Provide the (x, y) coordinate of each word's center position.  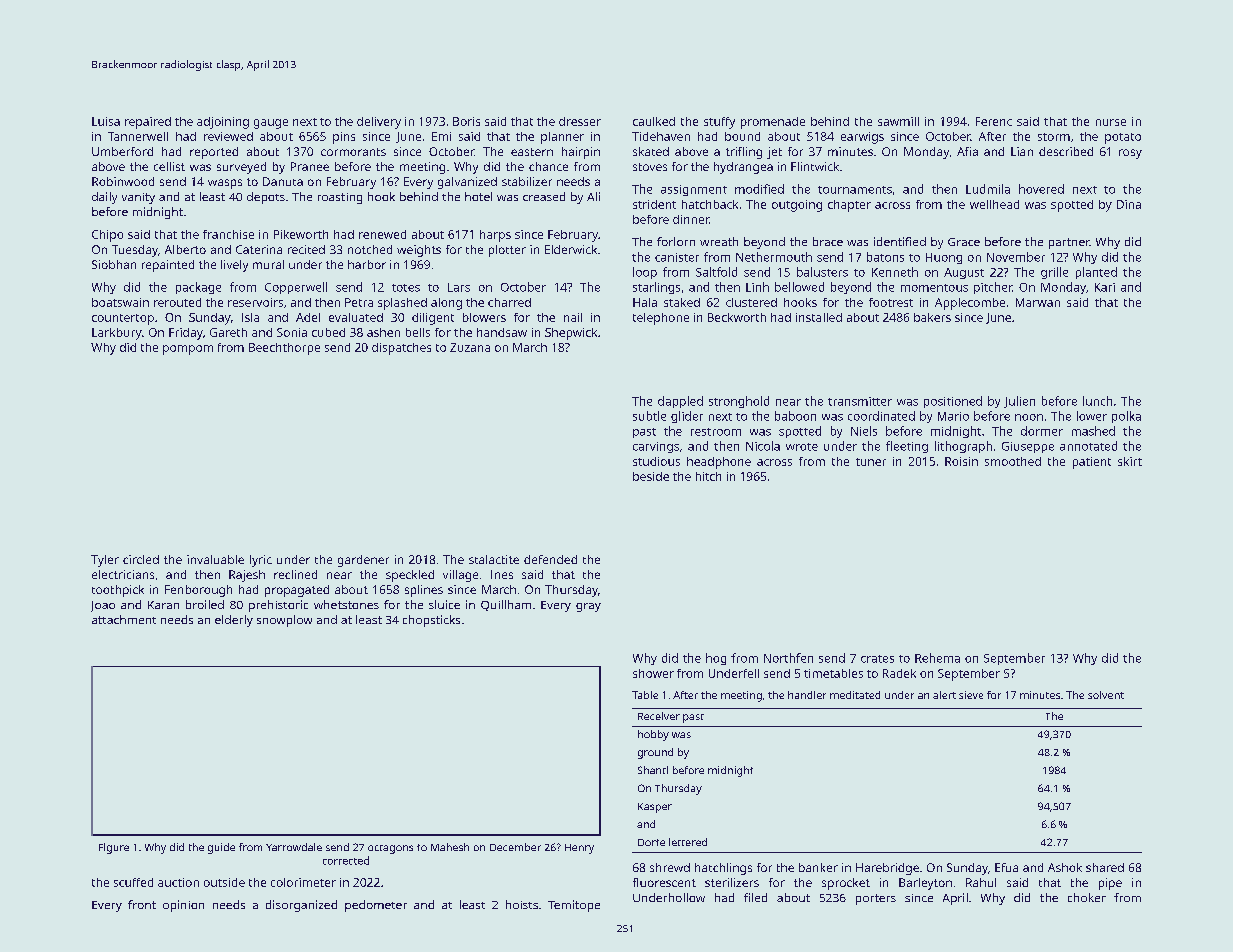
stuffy (719, 123)
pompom (188, 350)
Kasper (655, 808)
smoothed (1013, 461)
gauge (271, 124)
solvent (1106, 695)
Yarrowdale (294, 847)
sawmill (898, 121)
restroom (716, 432)
